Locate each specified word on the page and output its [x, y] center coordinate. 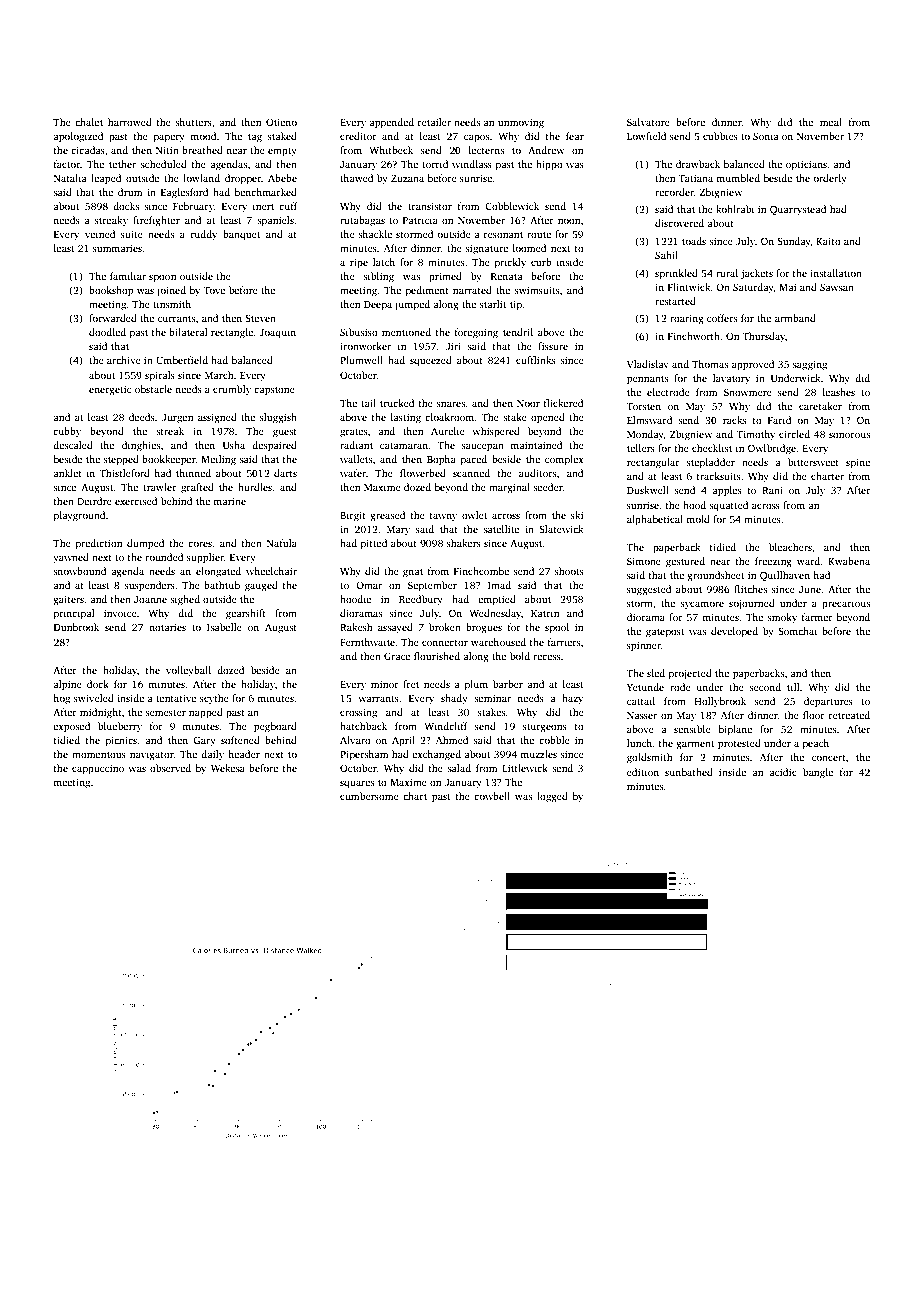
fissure [553, 346]
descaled [73, 445]
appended [391, 123]
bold [520, 656]
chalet [89, 122]
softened [240, 740]
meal [831, 122]
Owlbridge [772, 449]
